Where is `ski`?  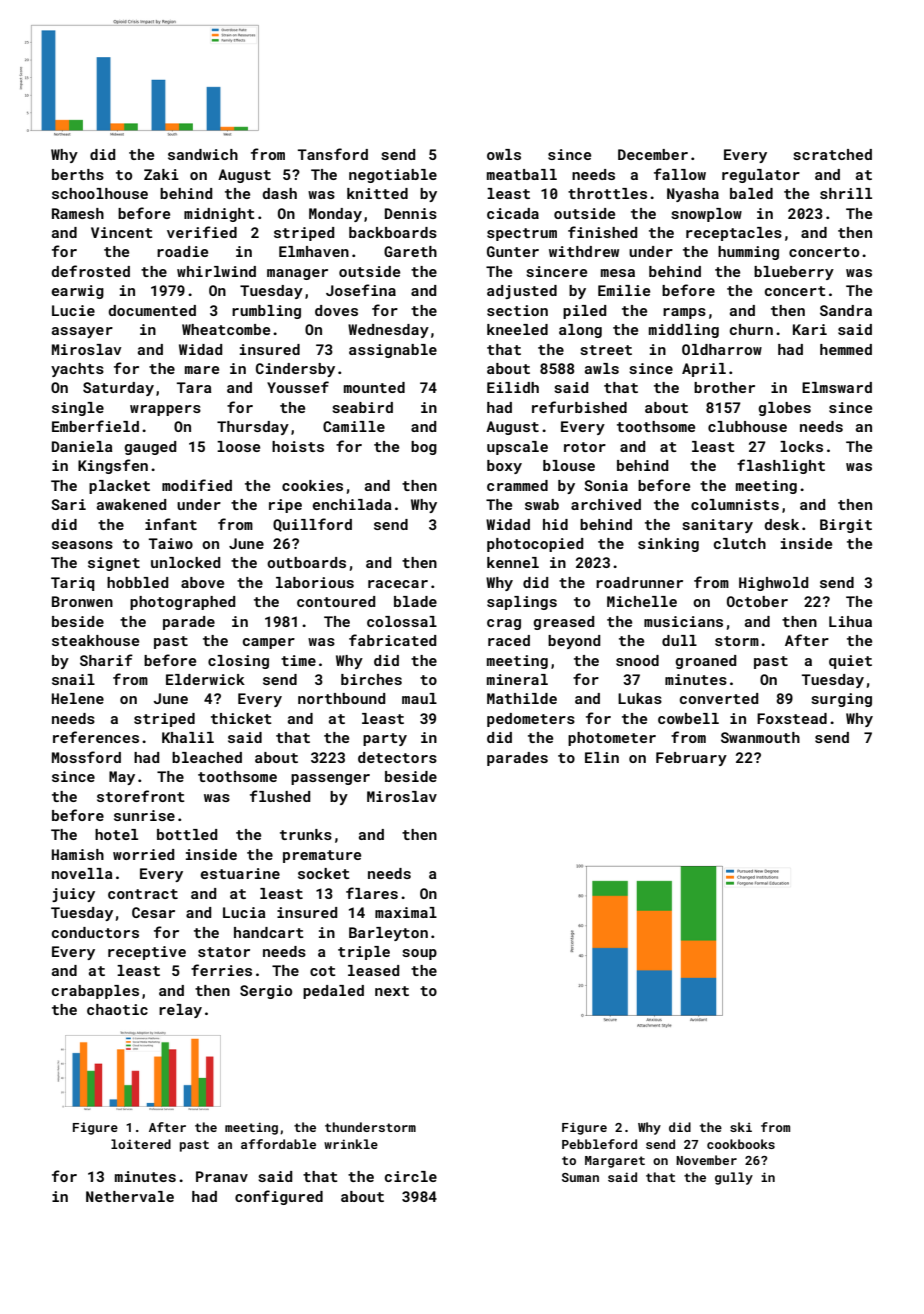
ski is located at coordinates (741, 1127).
